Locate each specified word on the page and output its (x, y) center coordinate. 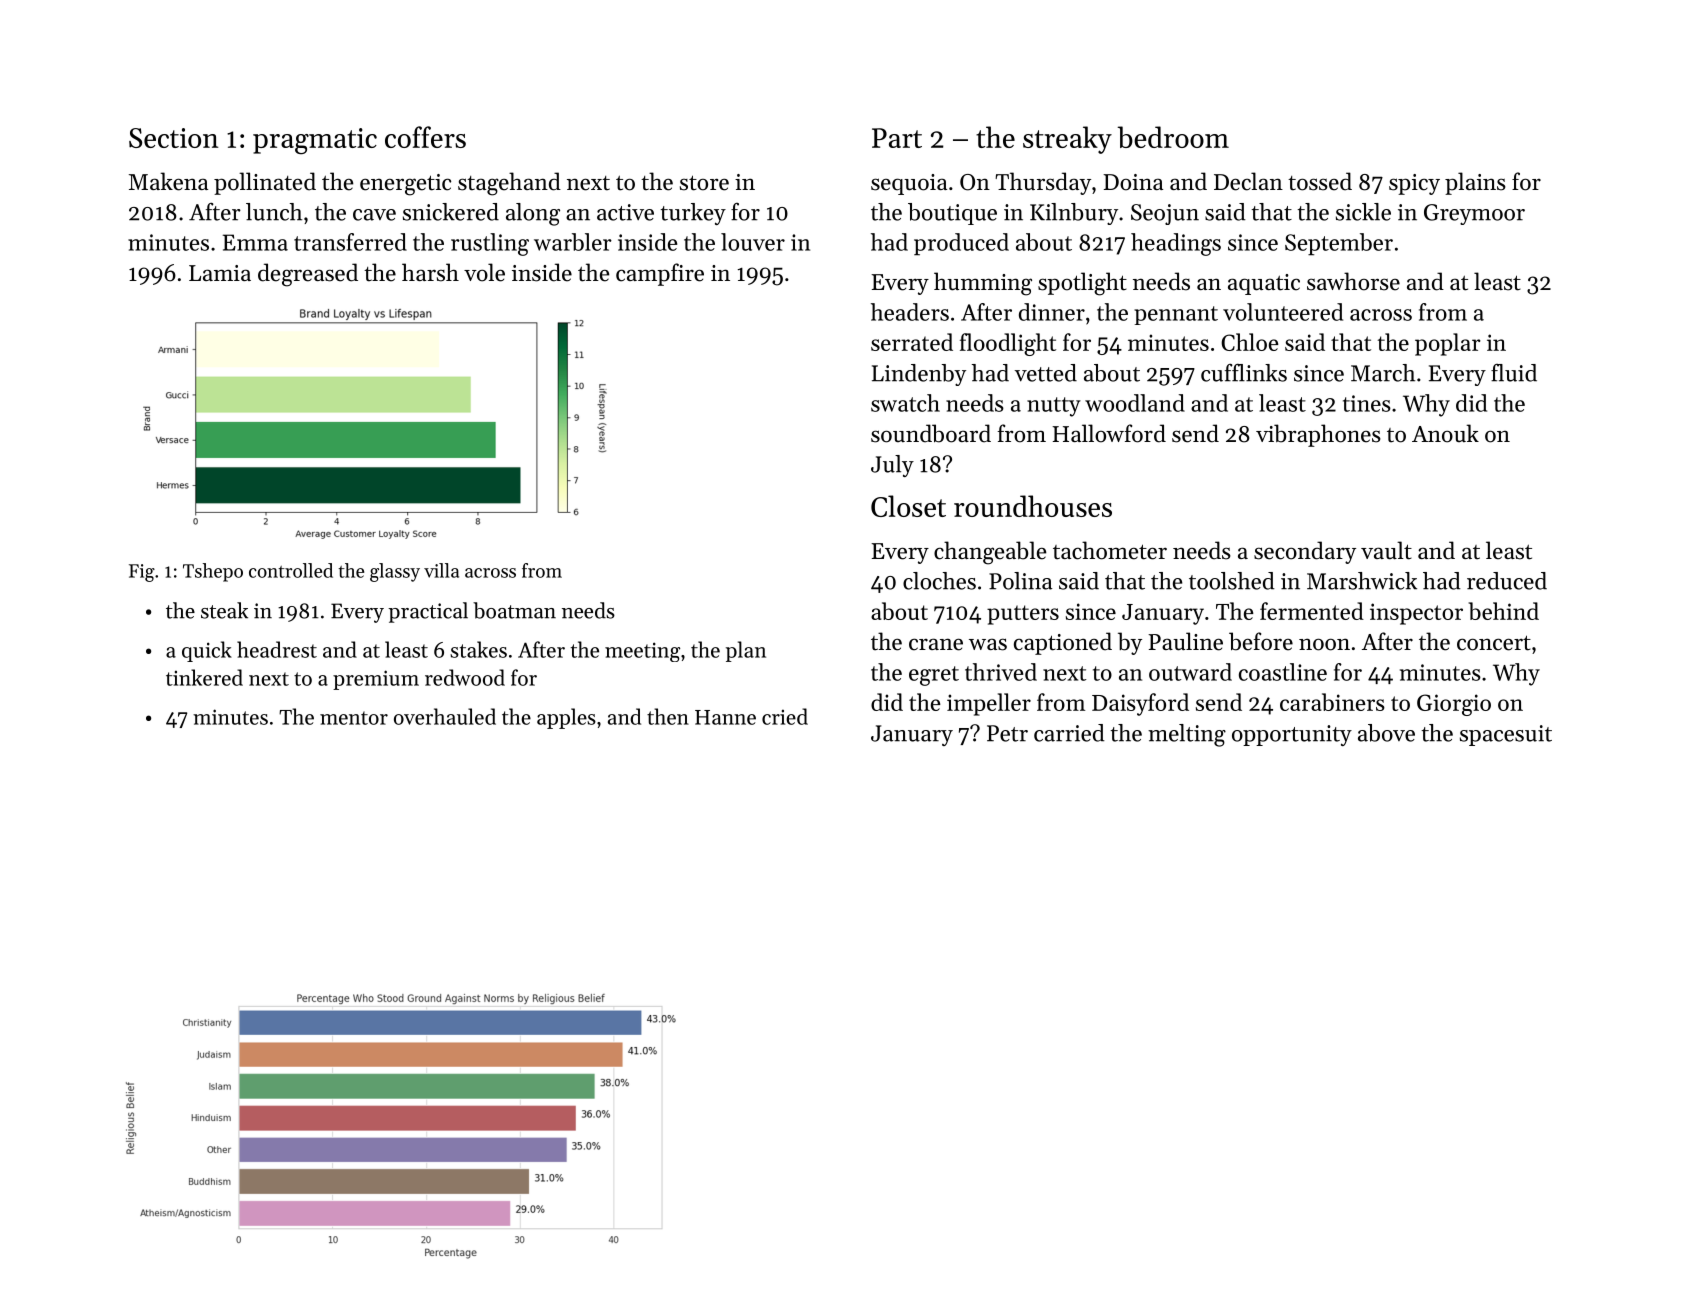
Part (897, 138)
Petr (1007, 733)
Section (173, 138)
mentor (354, 718)
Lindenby (919, 375)
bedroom (1173, 137)
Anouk (1445, 433)
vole (484, 272)
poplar (1448, 344)
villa (441, 570)
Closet (908, 506)
